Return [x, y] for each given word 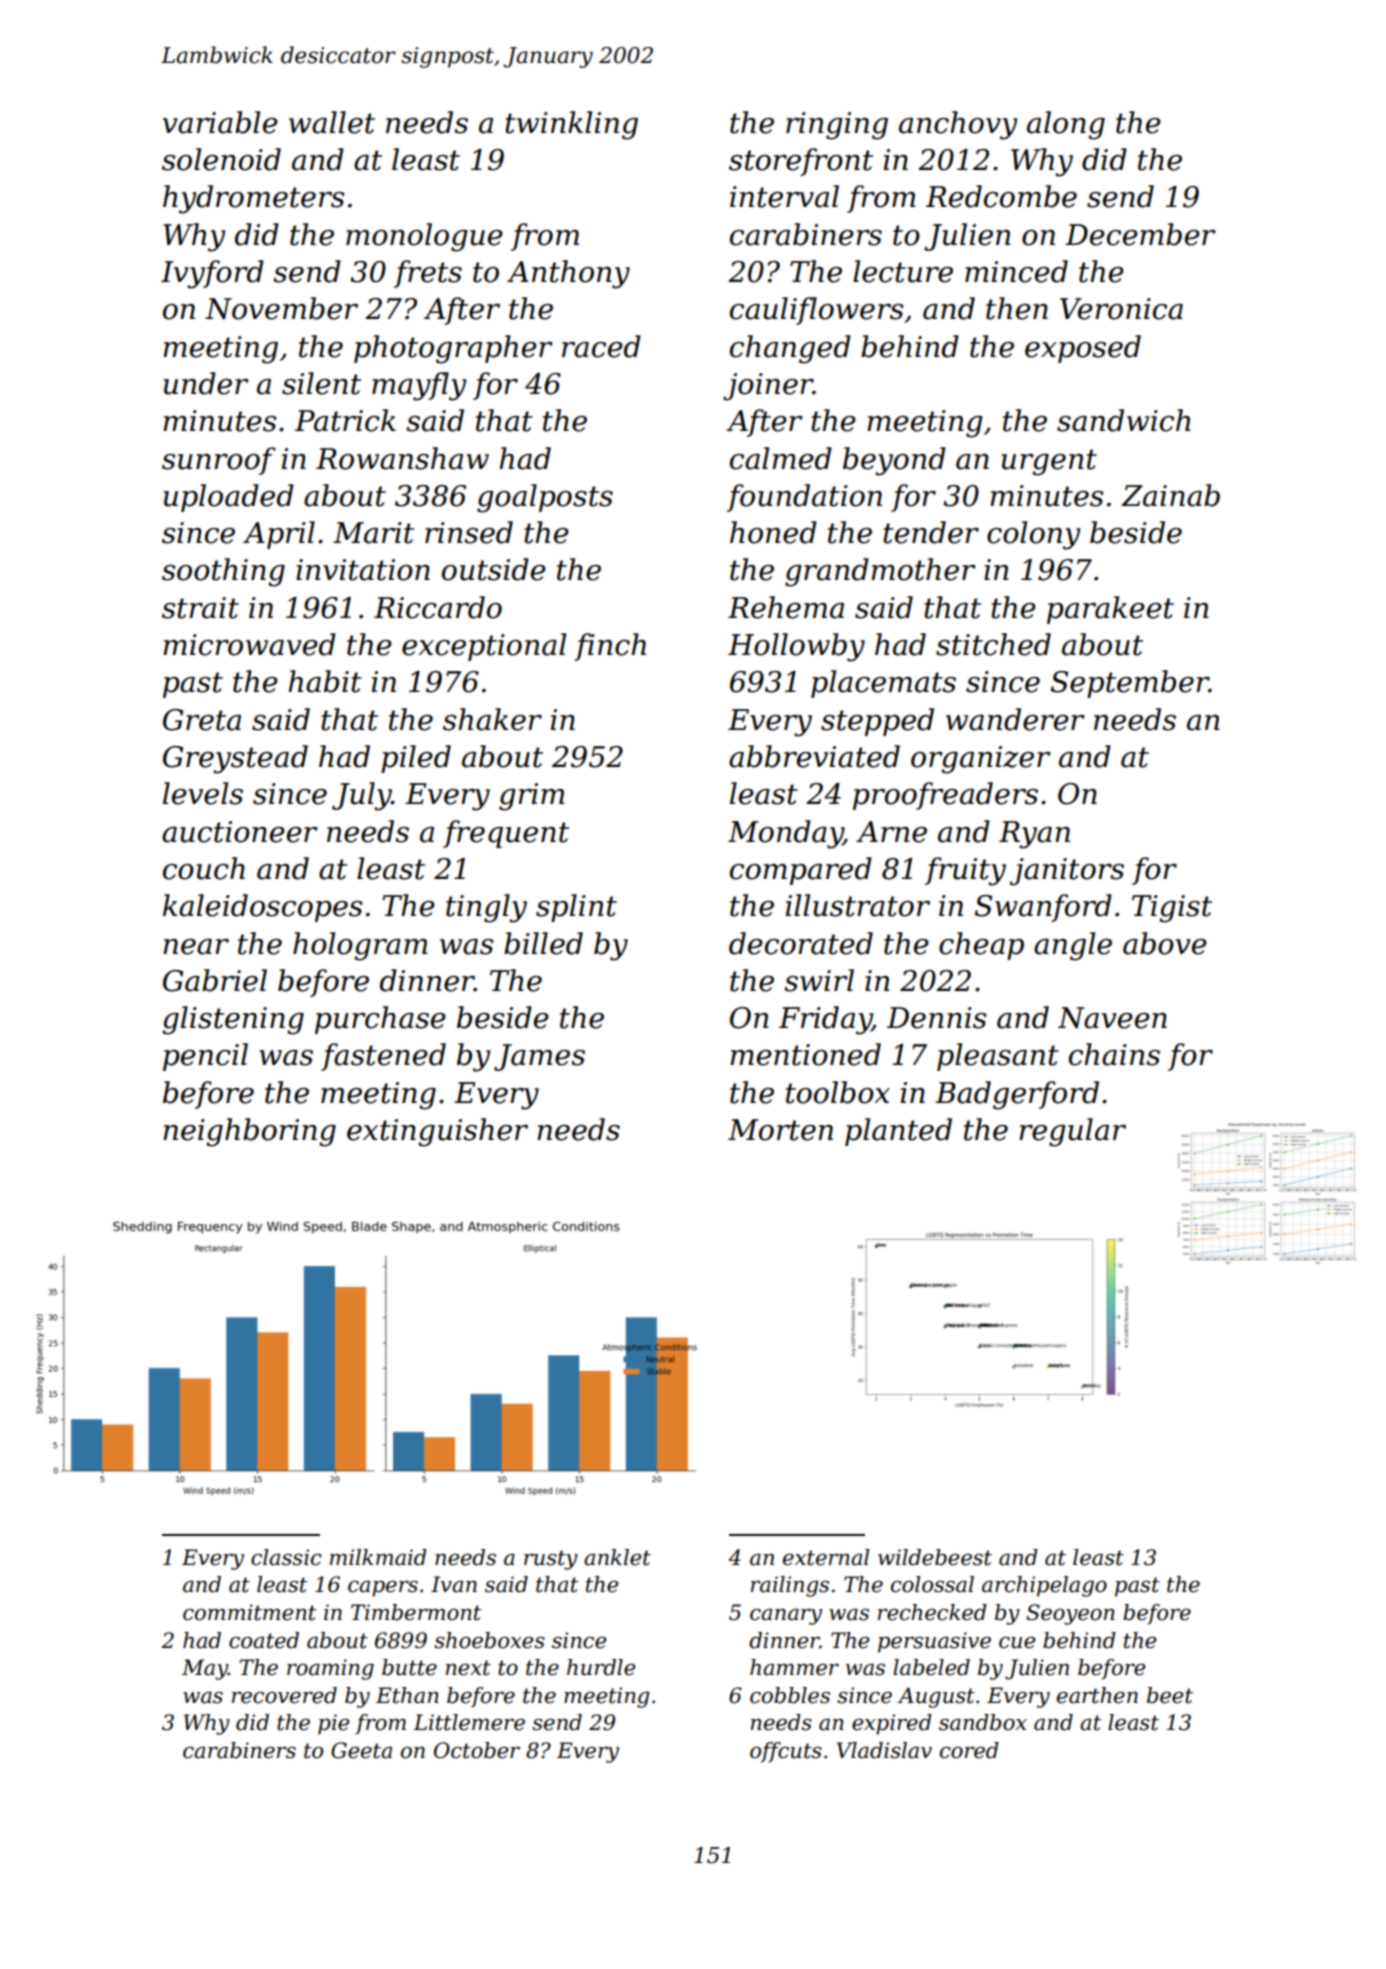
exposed [1083, 349]
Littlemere [469, 1722]
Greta [202, 720]
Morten [780, 1130]
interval [784, 196]
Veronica [1121, 309]
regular [1072, 1132]
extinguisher [437, 1132]
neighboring [249, 1132]
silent [321, 383]
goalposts [545, 498]
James [539, 1057]
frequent [506, 834]
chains [1114, 1054]
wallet [332, 122]
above [1165, 943]
